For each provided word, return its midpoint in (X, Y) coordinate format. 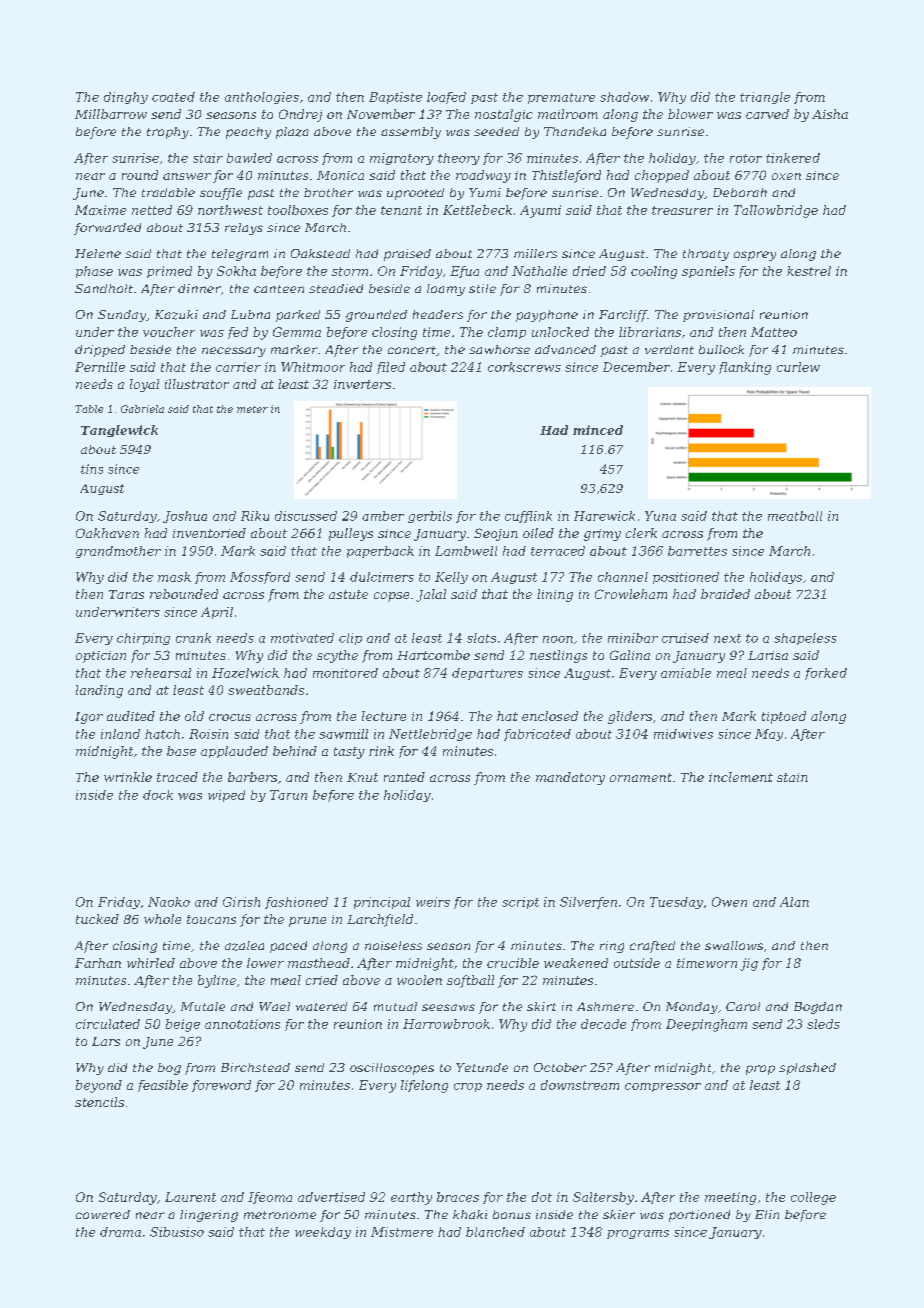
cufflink (528, 517)
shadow (624, 97)
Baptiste (395, 98)
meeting (730, 1198)
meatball (795, 516)
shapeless (805, 639)
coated (173, 97)
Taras (126, 594)
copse (391, 597)
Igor (89, 718)
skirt (541, 1006)
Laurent (190, 1197)
